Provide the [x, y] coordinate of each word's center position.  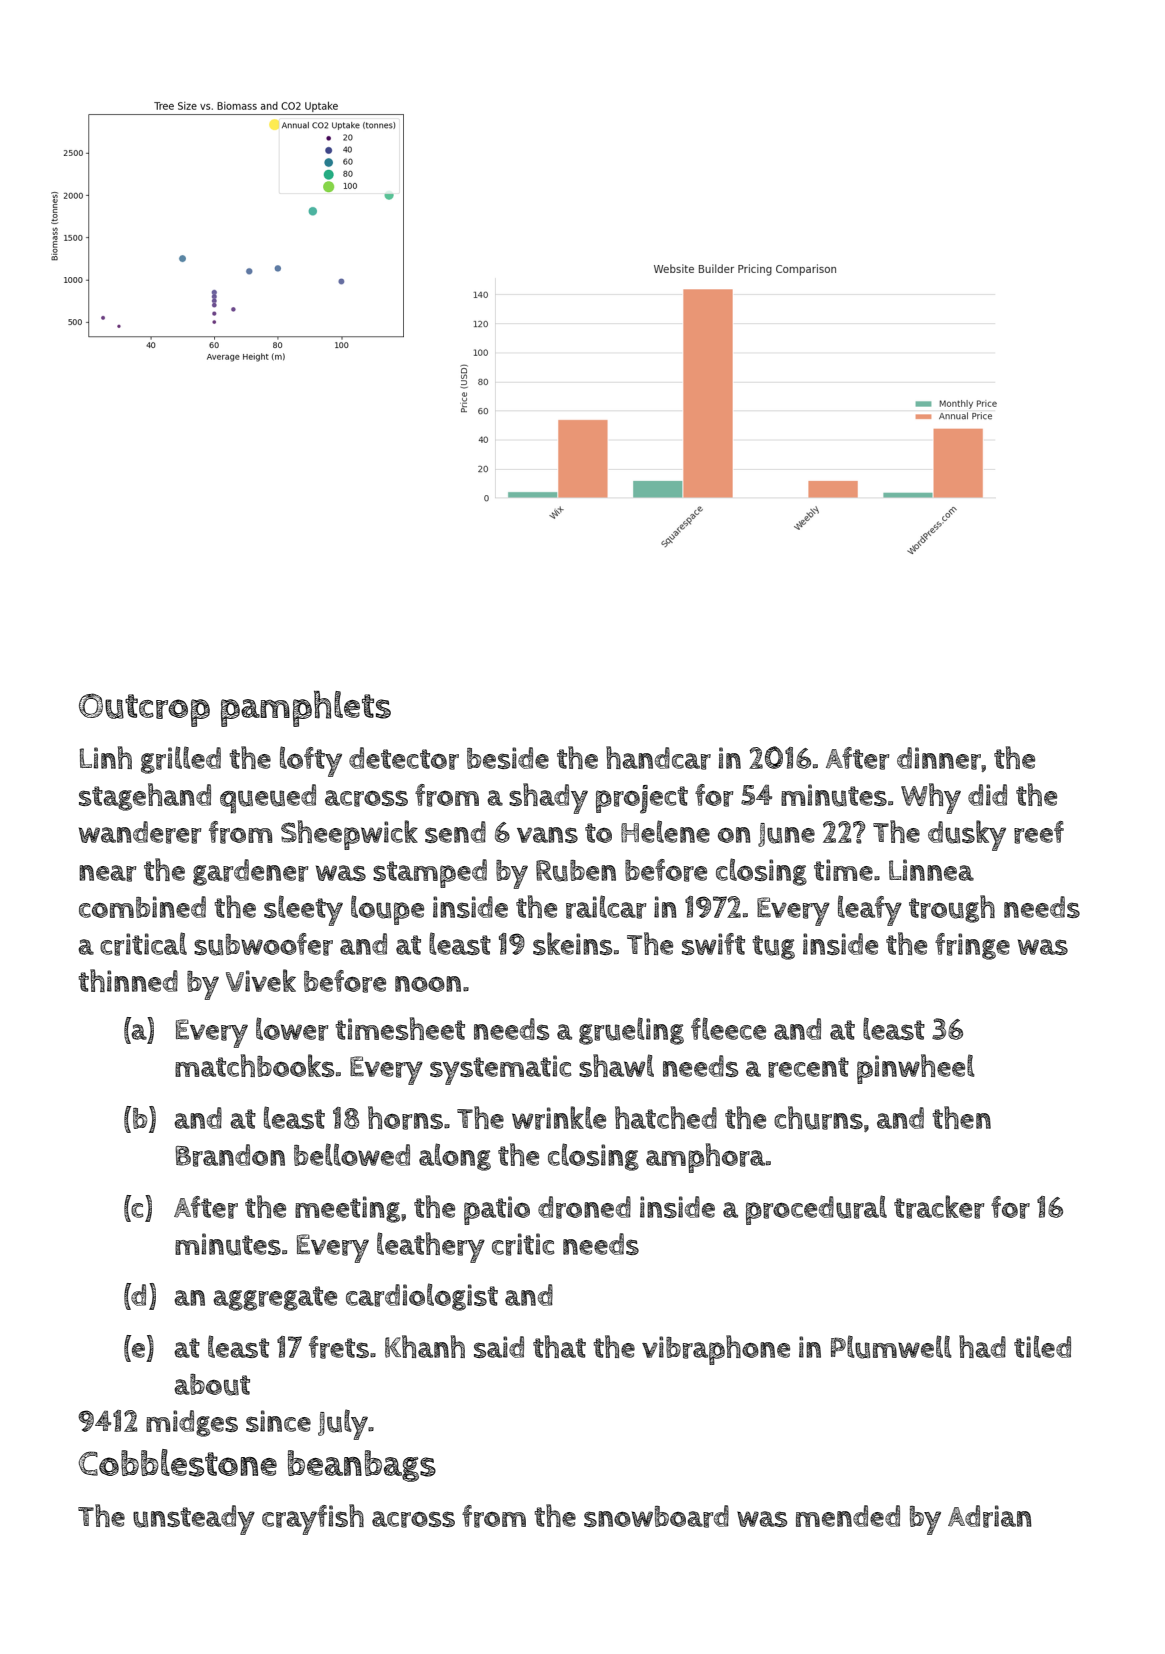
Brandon [230, 1155]
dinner [939, 758]
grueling [631, 1031]
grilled [181, 760]
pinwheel [916, 1069]
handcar [658, 758]
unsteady [194, 1520]
